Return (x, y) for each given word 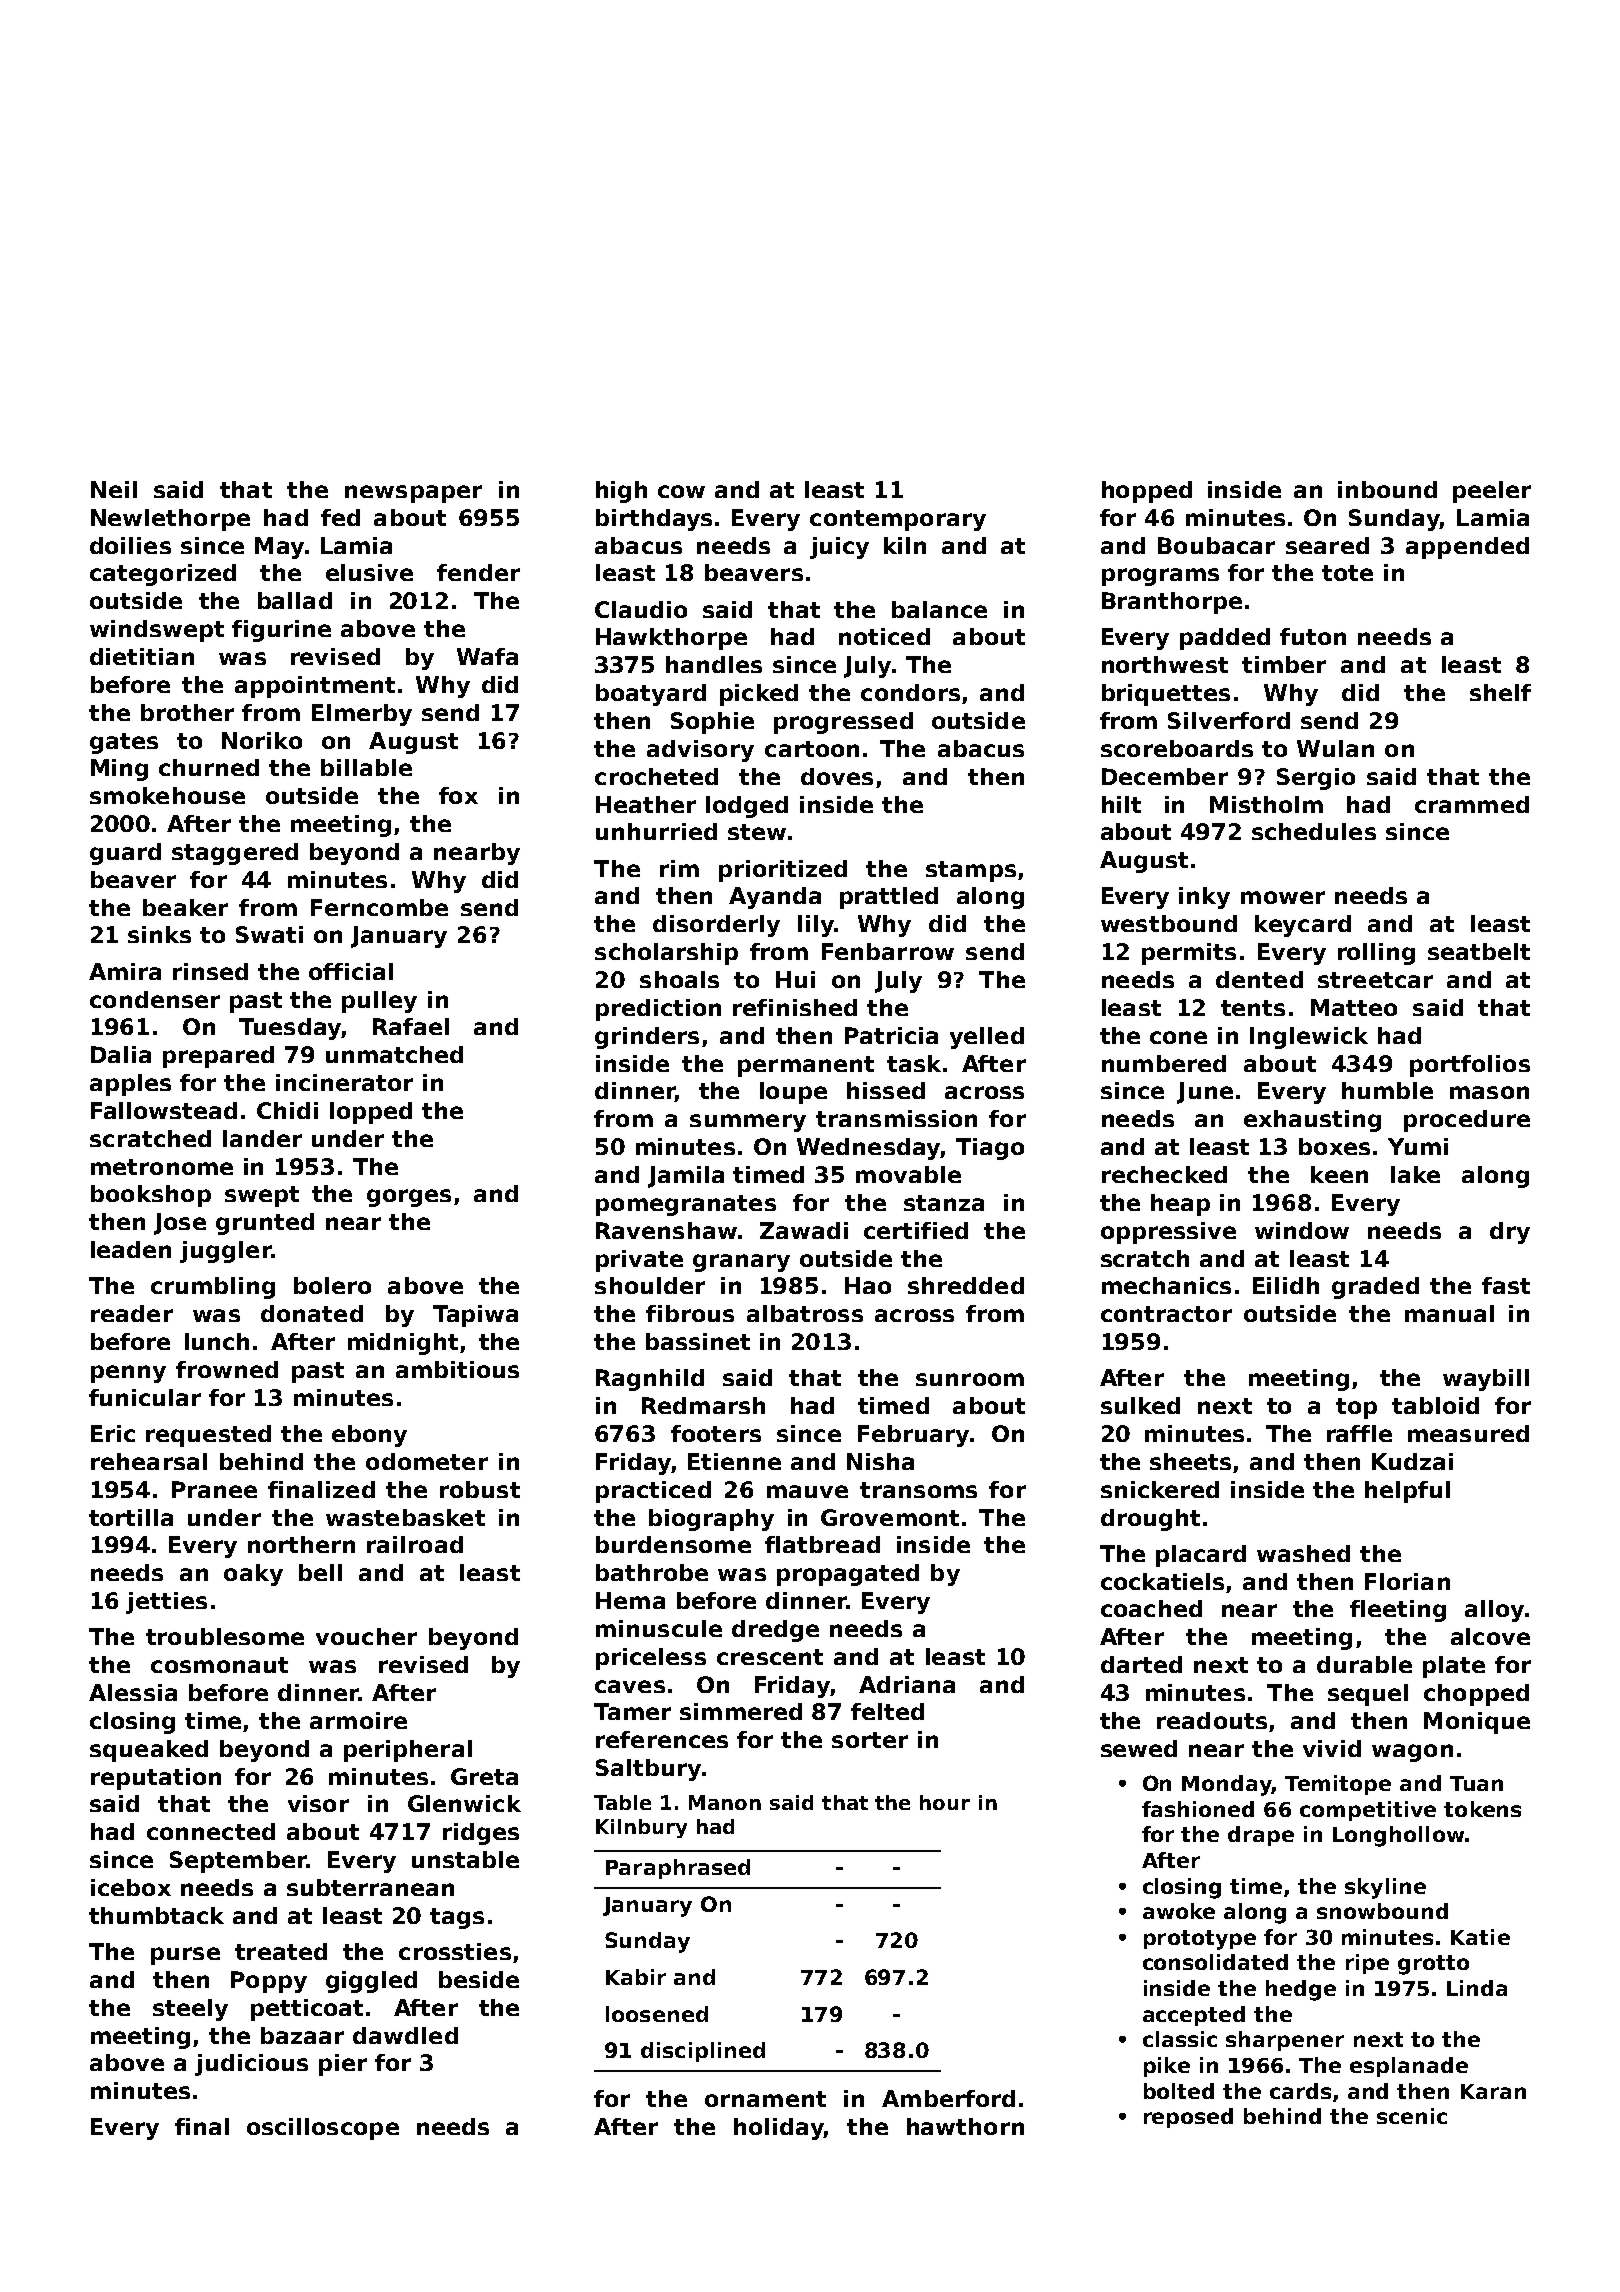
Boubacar (1216, 545)
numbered (1164, 1063)
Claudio (641, 609)
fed (340, 517)
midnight (403, 1344)
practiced (653, 1492)
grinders (647, 1038)
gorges (409, 1198)
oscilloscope (323, 2129)
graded (1375, 1288)
